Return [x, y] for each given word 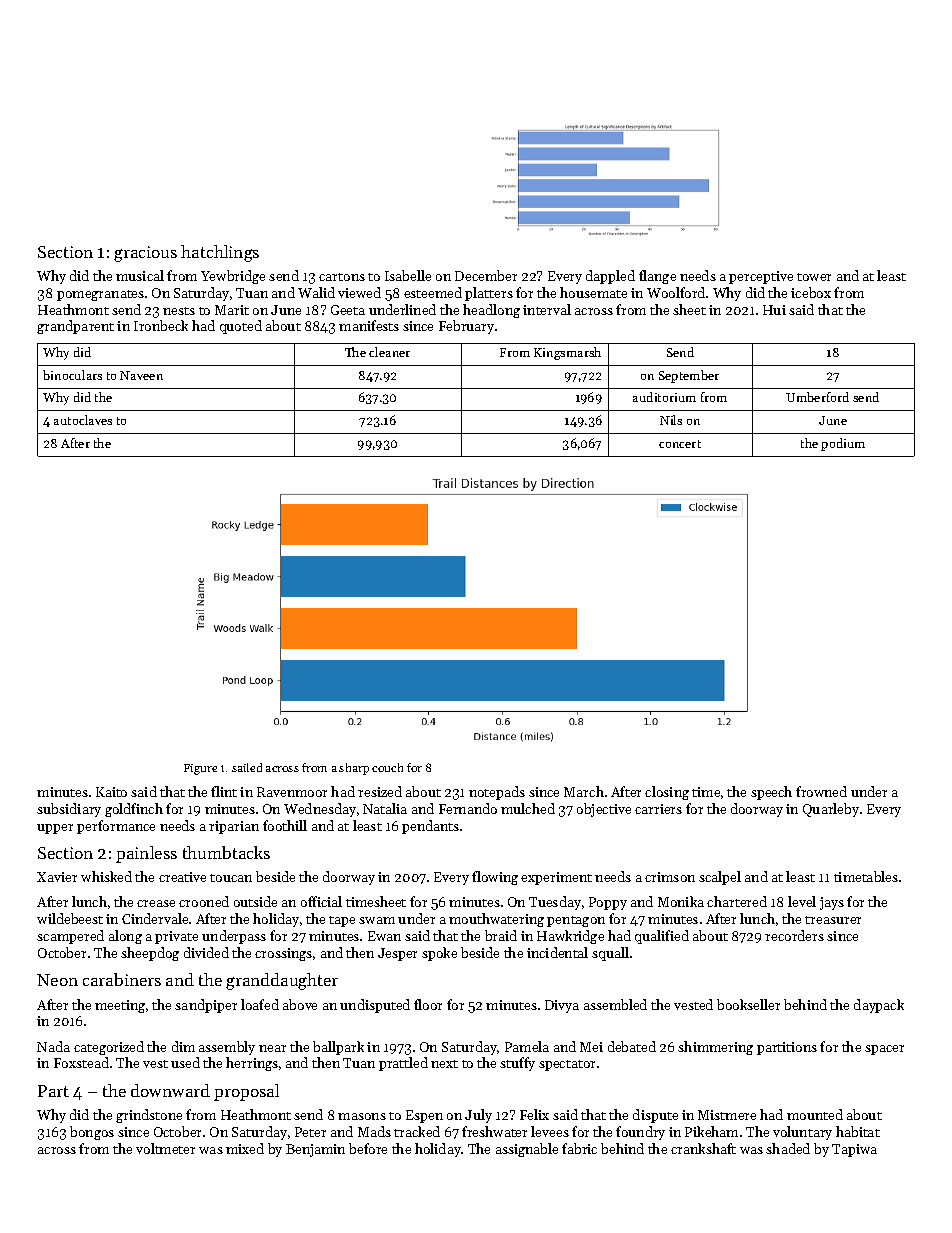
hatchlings [220, 253]
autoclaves [83, 420]
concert [680, 444]
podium [843, 444]
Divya [562, 1006]
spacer [884, 1050]
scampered [70, 937]
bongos [92, 1133]
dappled [610, 277]
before [368, 1148]
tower [814, 277]
